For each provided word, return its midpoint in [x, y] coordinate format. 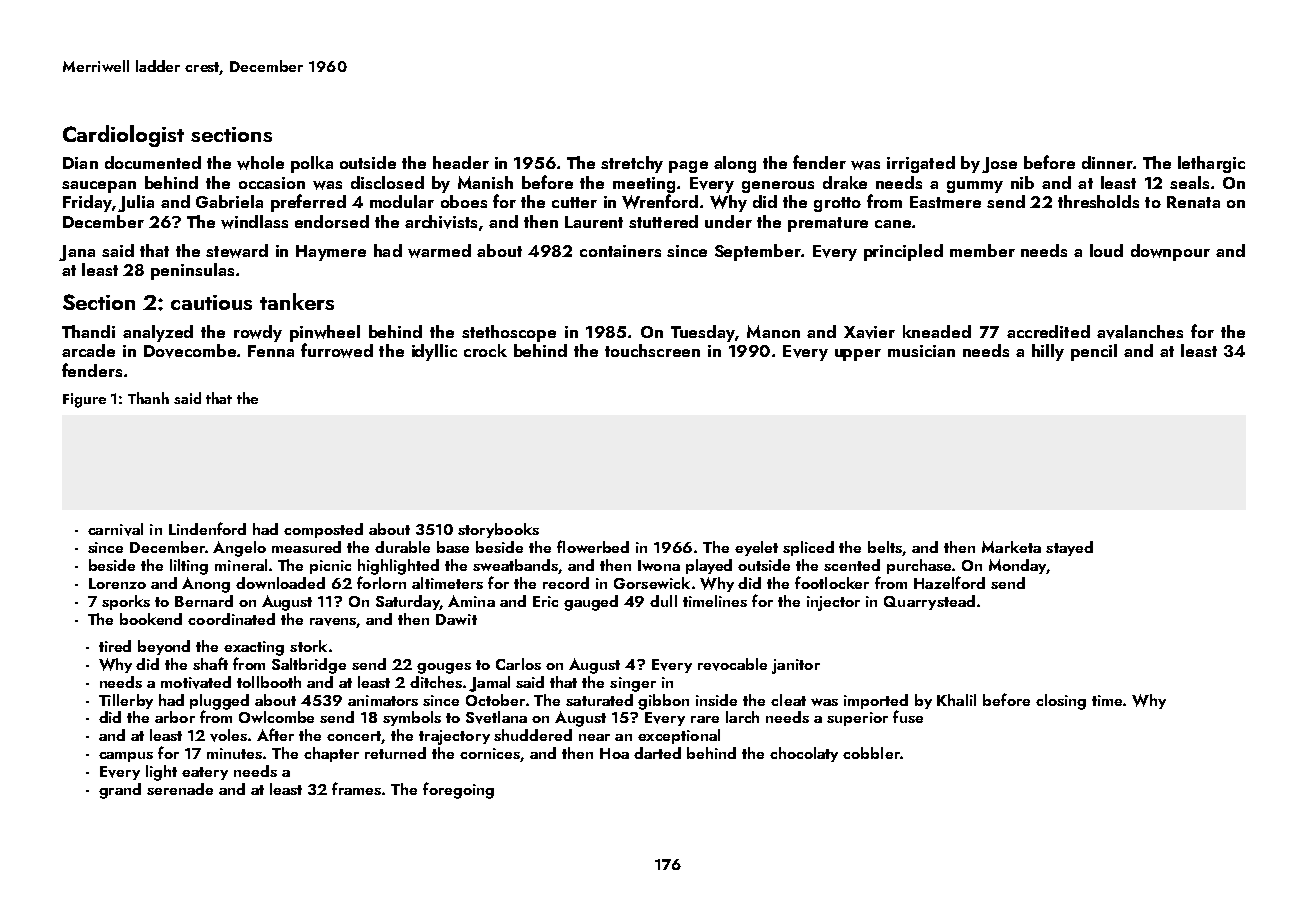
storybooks [498, 530]
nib [1022, 182]
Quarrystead [929, 602]
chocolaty [804, 754]
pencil [1094, 352]
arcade [88, 350]
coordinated [231, 619]
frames [356, 788]
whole [260, 163]
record [566, 583]
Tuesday [703, 333]
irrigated [921, 164]
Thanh [148, 398]
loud [1106, 250]
